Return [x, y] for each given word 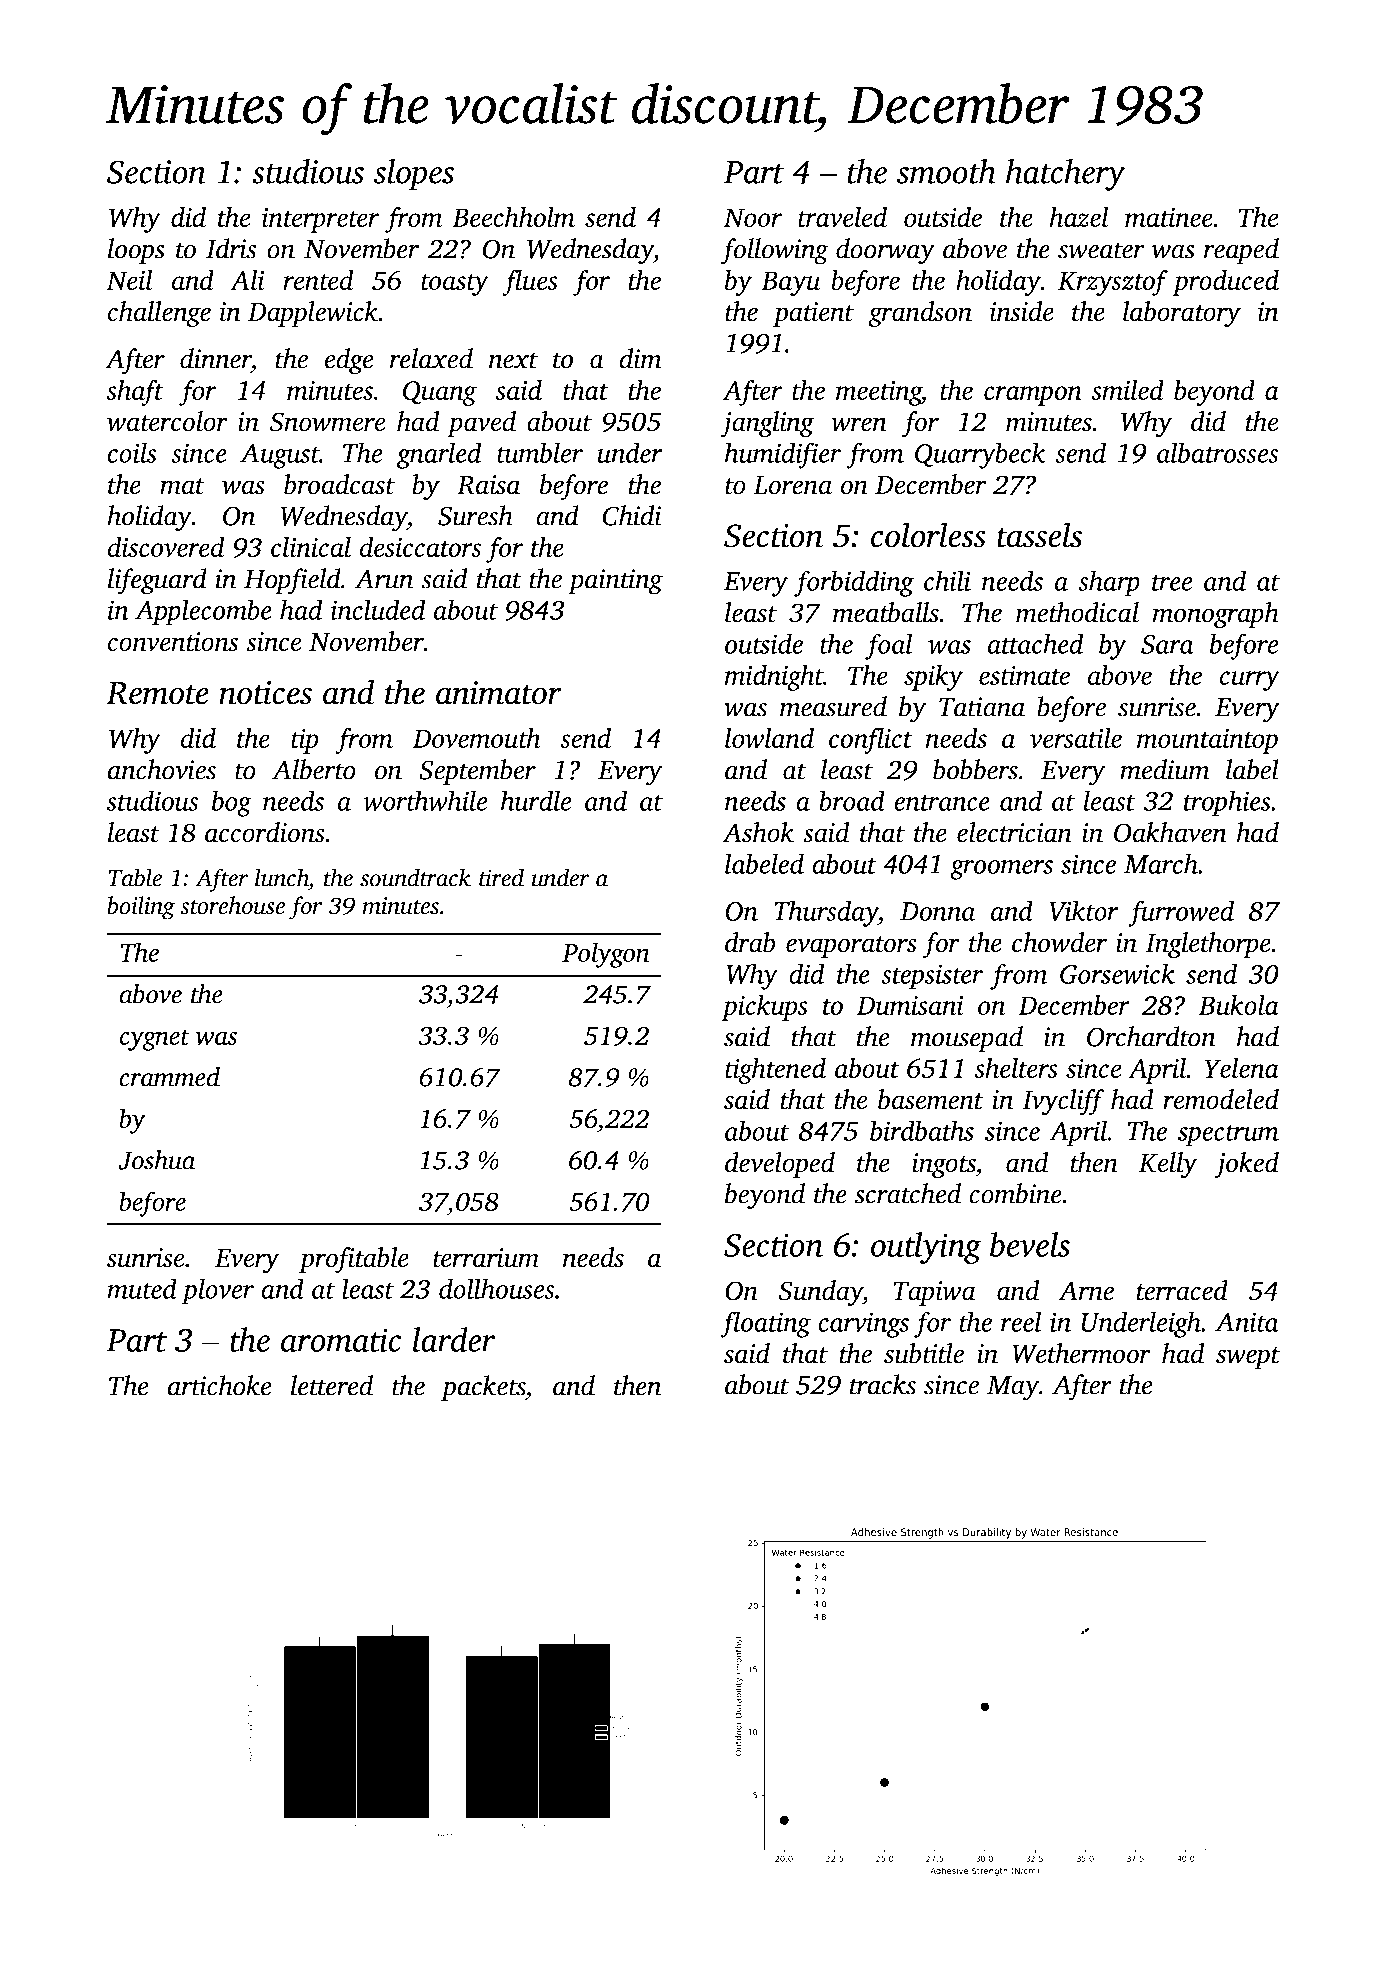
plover [218, 1291]
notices [265, 693]
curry [1250, 681]
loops [136, 251]
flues [530, 282]
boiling [141, 908]
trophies [1227, 803]
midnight [774, 677]
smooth [946, 171]
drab [750, 942]
